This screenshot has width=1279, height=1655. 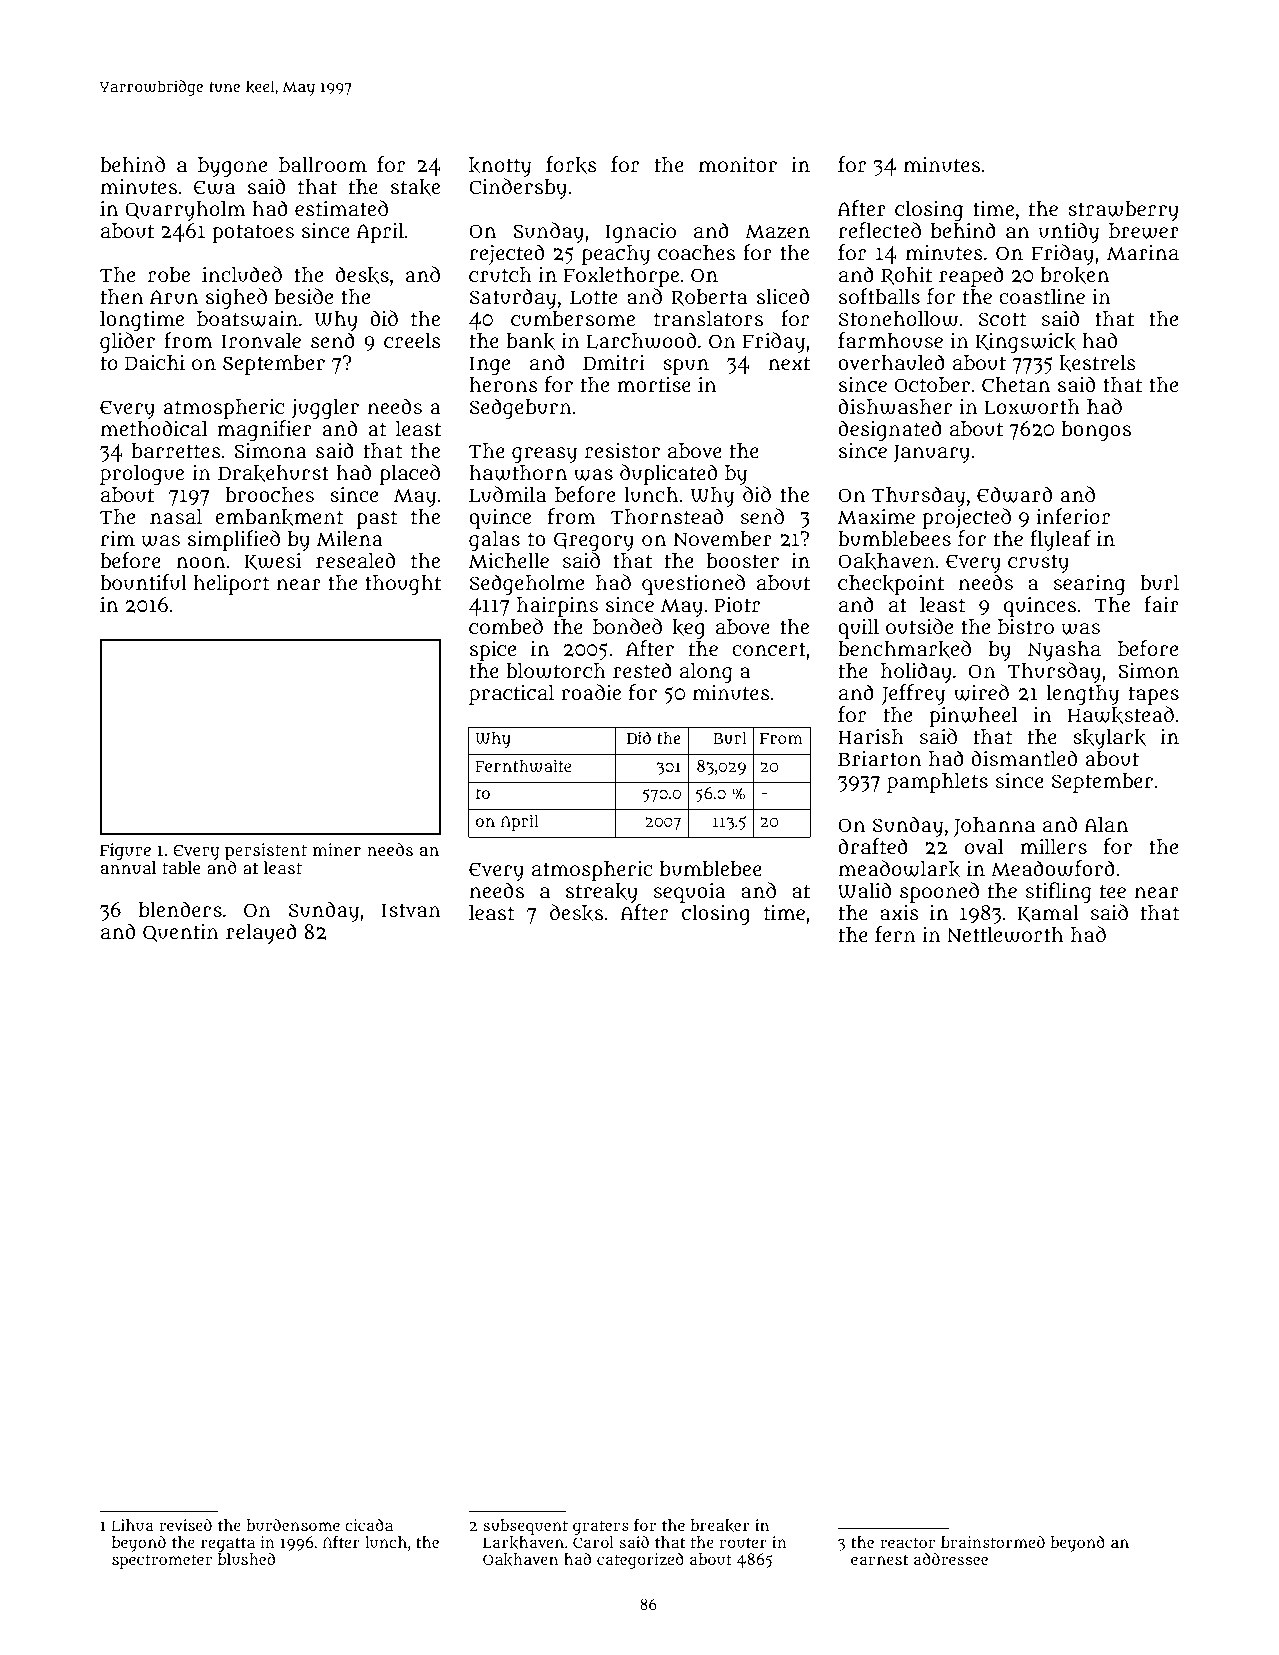 I want to click on breaker, so click(x=720, y=1525).
